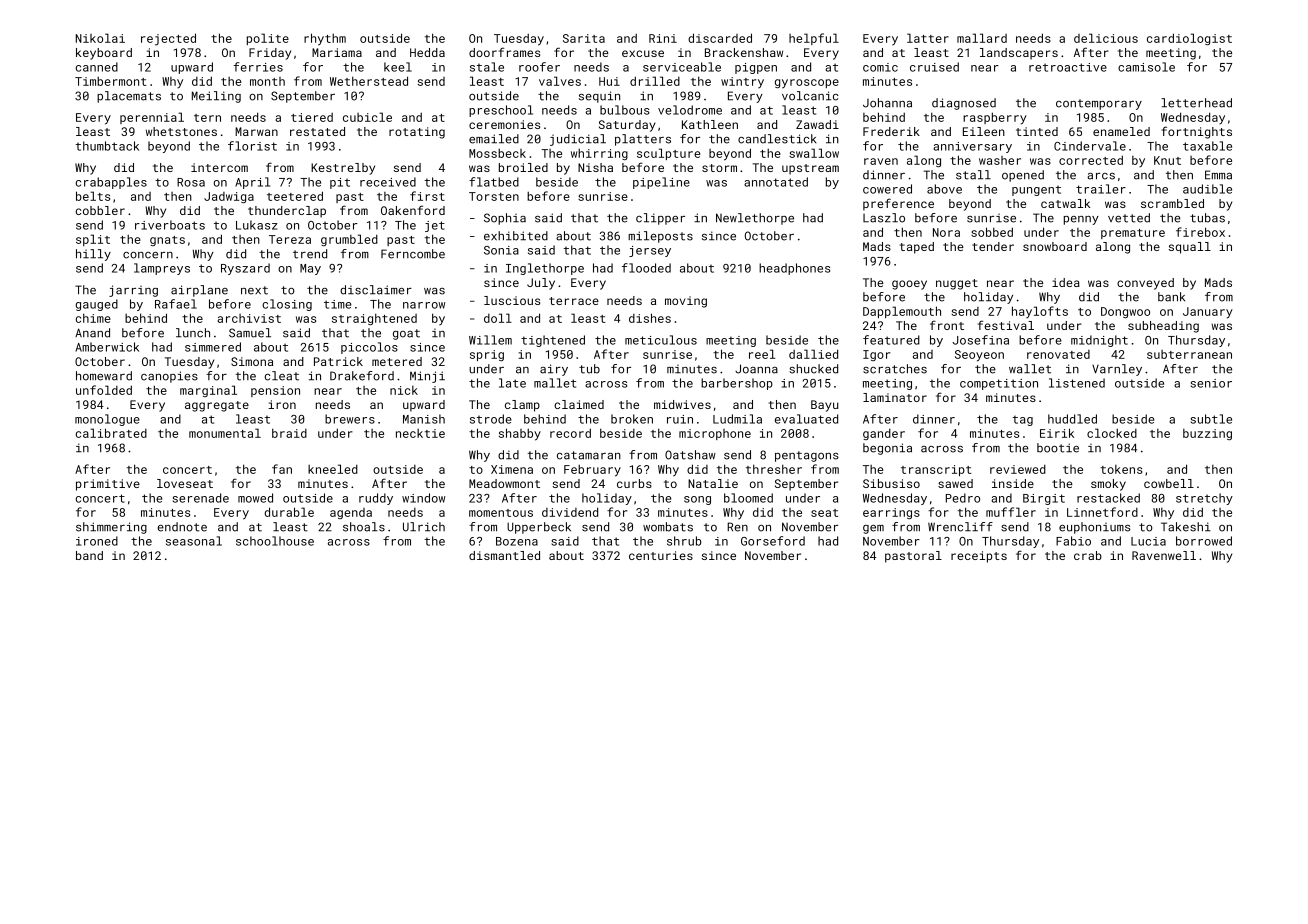 Image resolution: width=1308 pixels, height=924 pixels. What do you see at coordinates (589, 455) in the document?
I see `catamaran` at bounding box center [589, 455].
